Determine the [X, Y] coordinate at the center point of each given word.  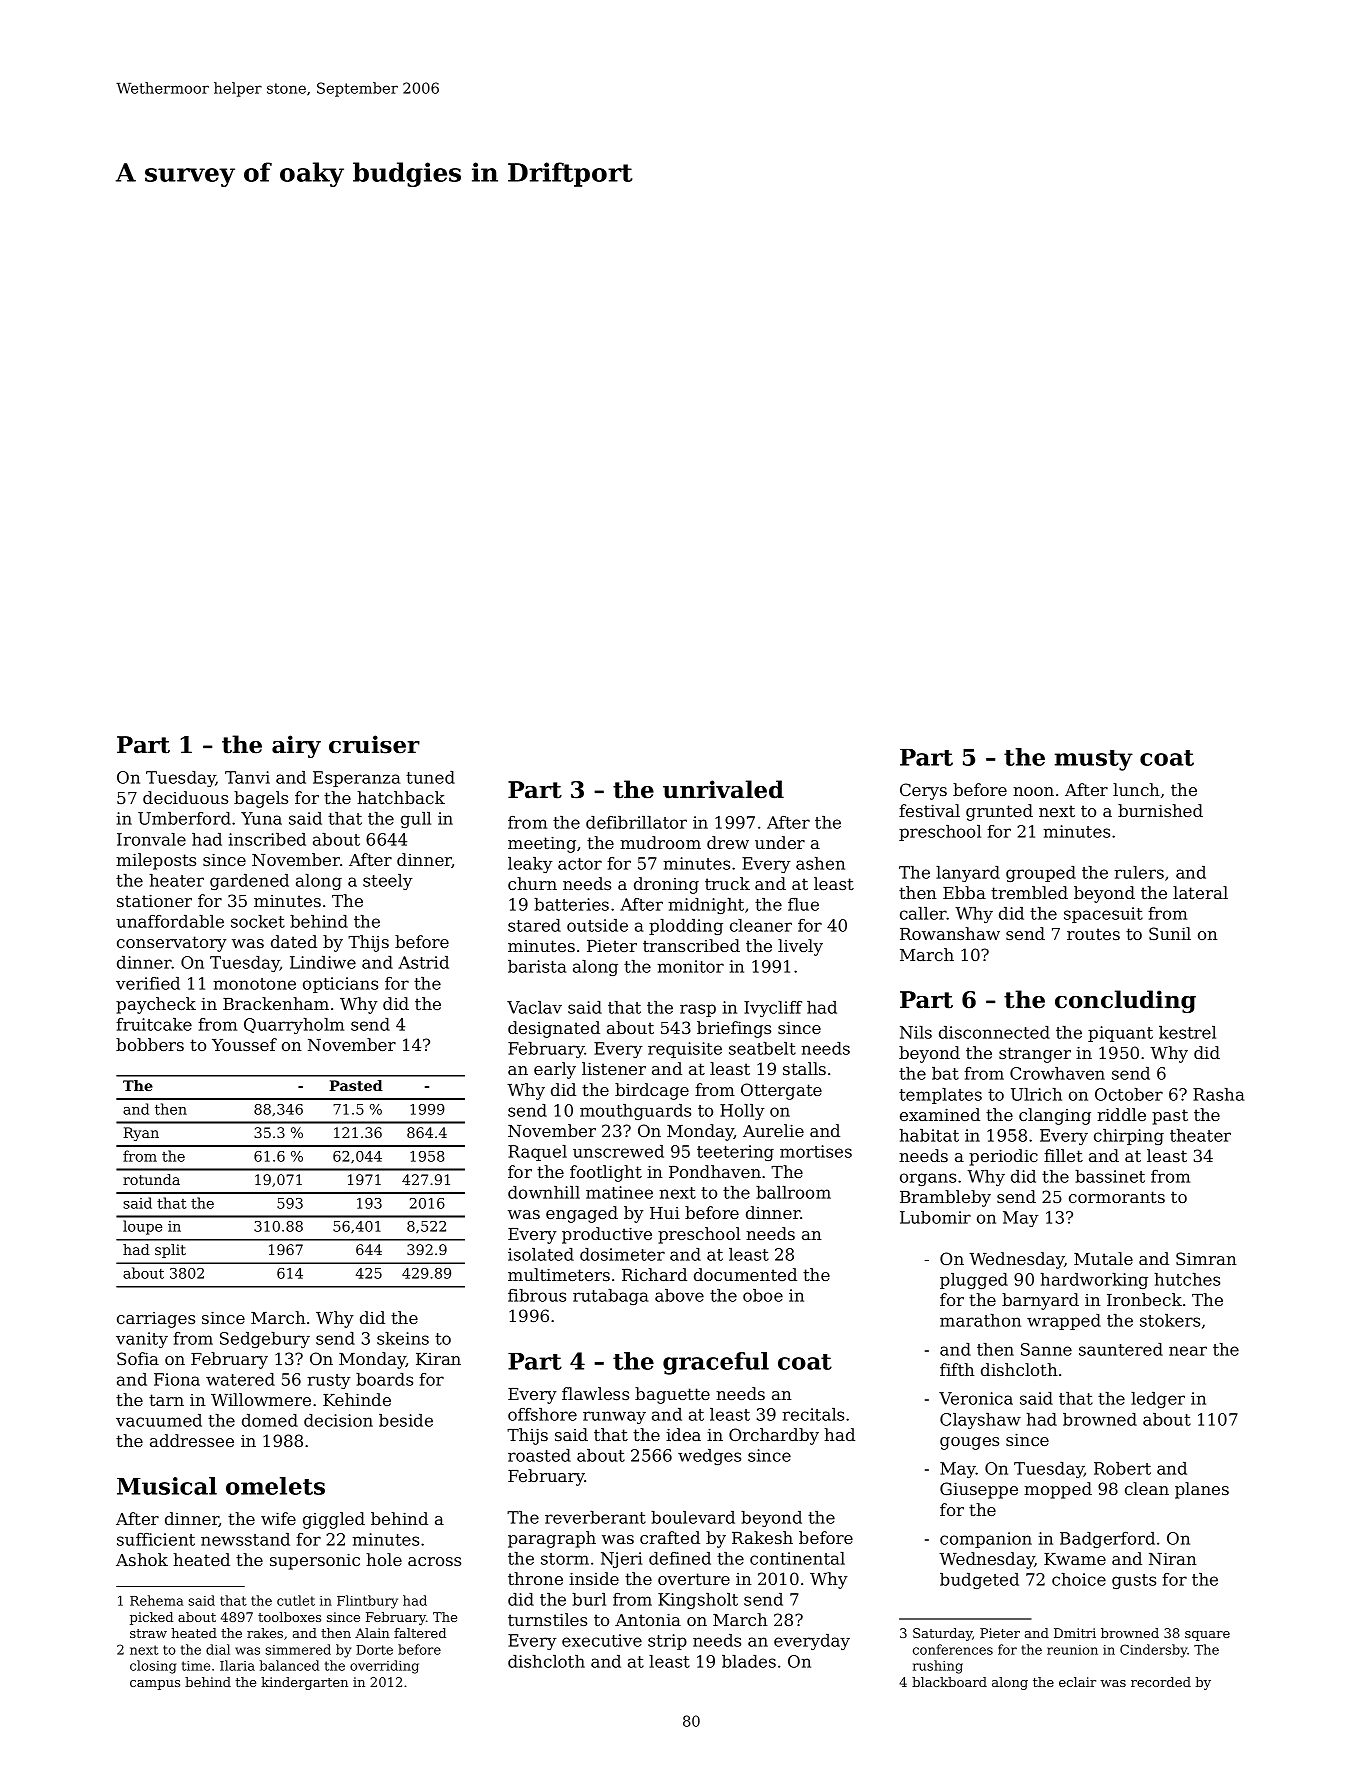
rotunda [151, 1179]
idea [683, 1434]
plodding [686, 927]
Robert [1122, 1468]
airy [296, 746]
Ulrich [1036, 1094]
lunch [1136, 789]
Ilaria [237, 1665]
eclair [1077, 1682]
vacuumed [159, 1420]
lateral [1200, 892]
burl [589, 1599]
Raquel [537, 1153]
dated [294, 941]
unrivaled [723, 789]
